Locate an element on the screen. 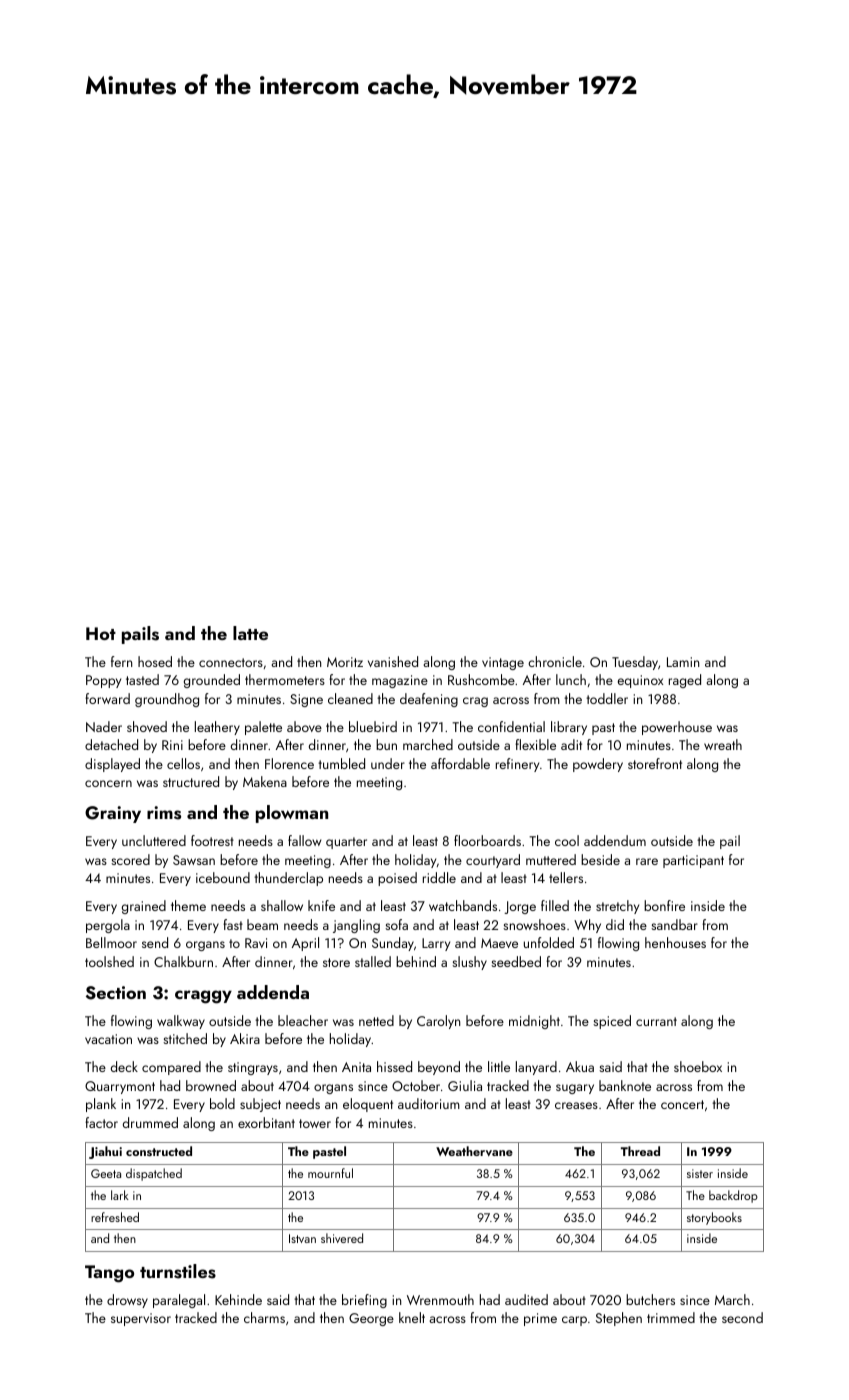 The width and height of the screenshot is (849, 1400). vanished is located at coordinates (393, 661).
